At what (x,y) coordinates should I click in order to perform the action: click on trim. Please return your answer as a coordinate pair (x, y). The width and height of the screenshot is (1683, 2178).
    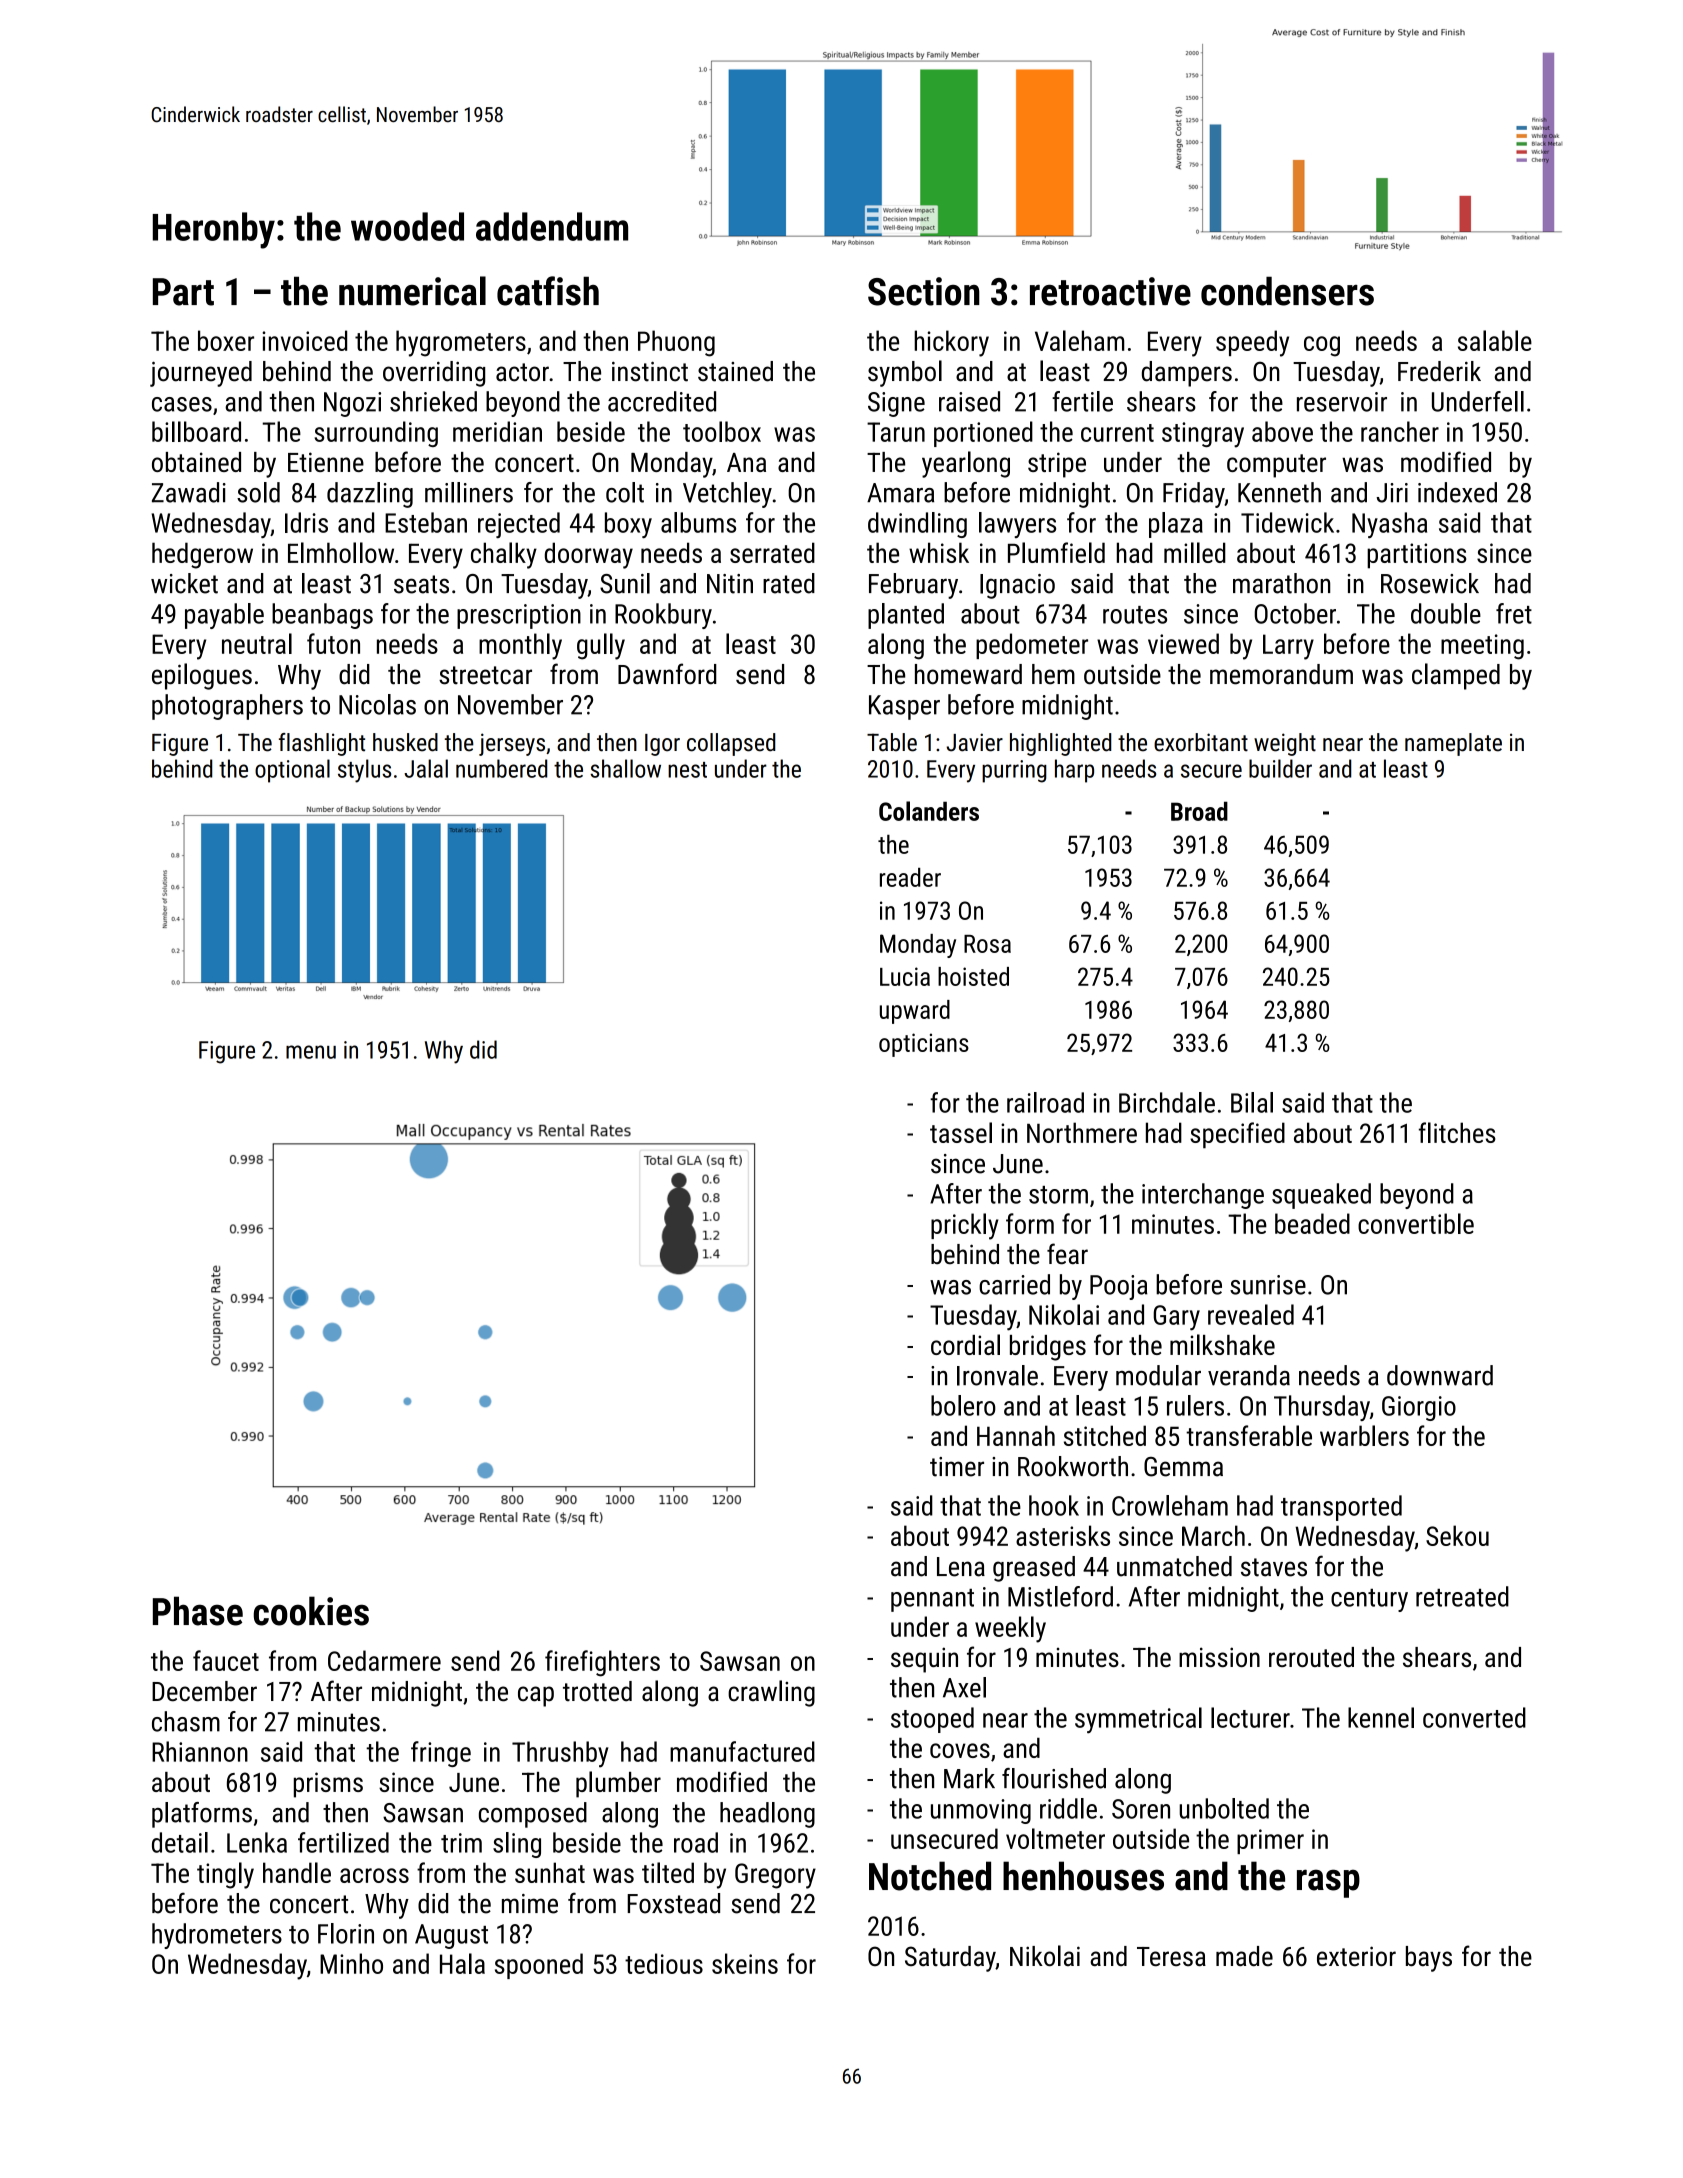
    Looking at the image, I should click on (461, 1843).
